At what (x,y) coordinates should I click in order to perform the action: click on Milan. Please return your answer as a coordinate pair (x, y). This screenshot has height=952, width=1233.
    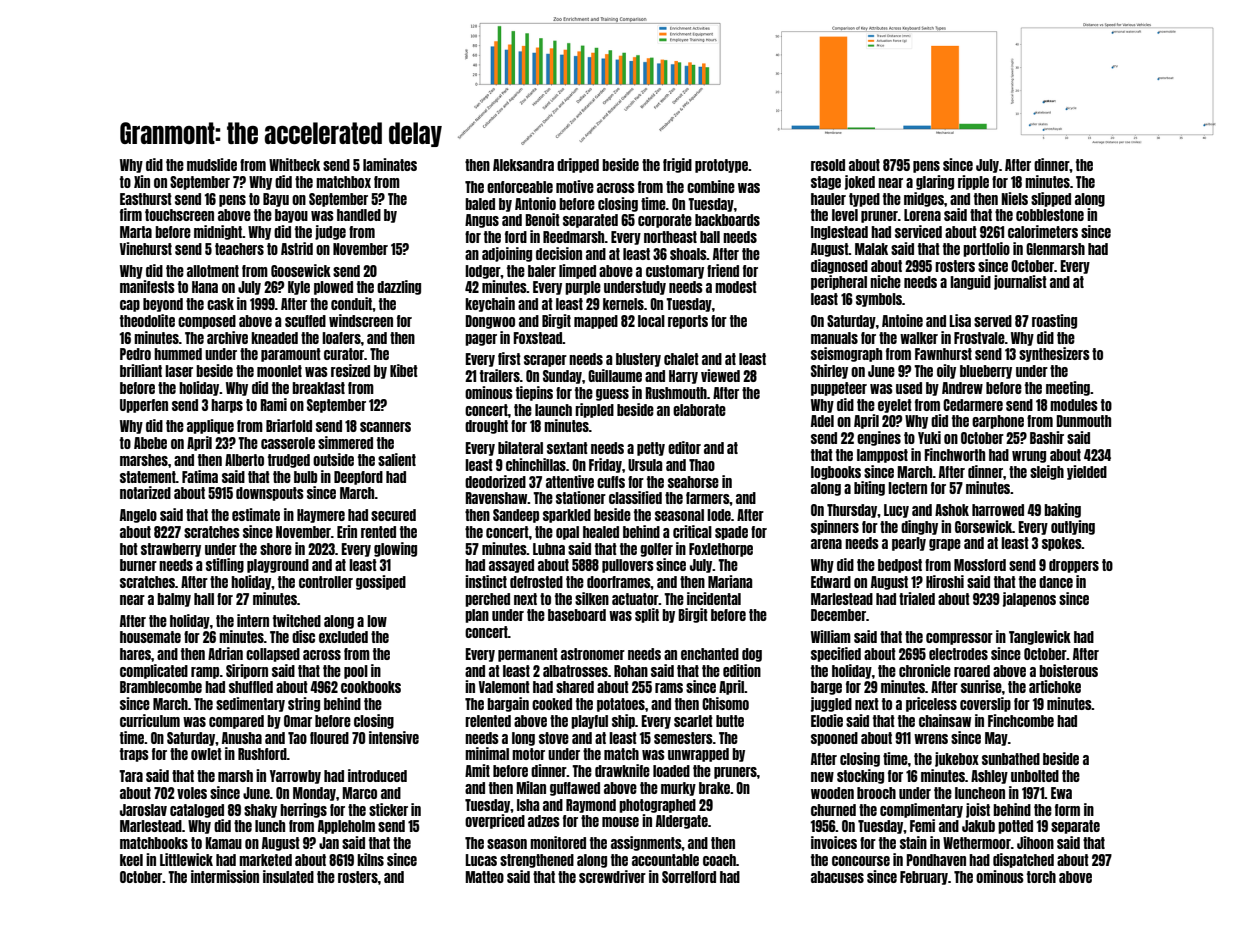
    Looking at the image, I should click on (531, 787).
